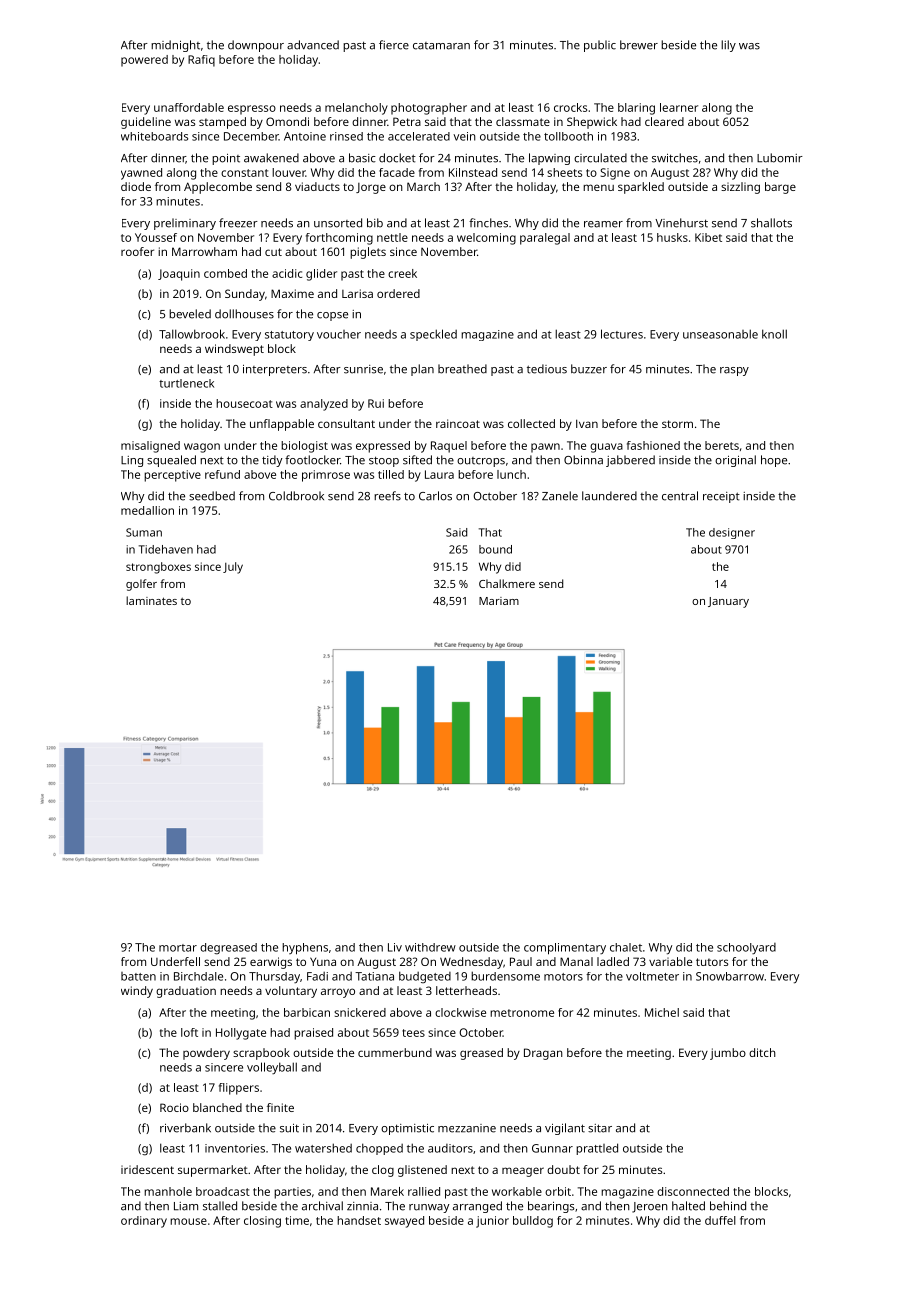 The height and width of the screenshot is (1308, 924). What do you see at coordinates (430, 947) in the screenshot?
I see `withdrew` at bounding box center [430, 947].
